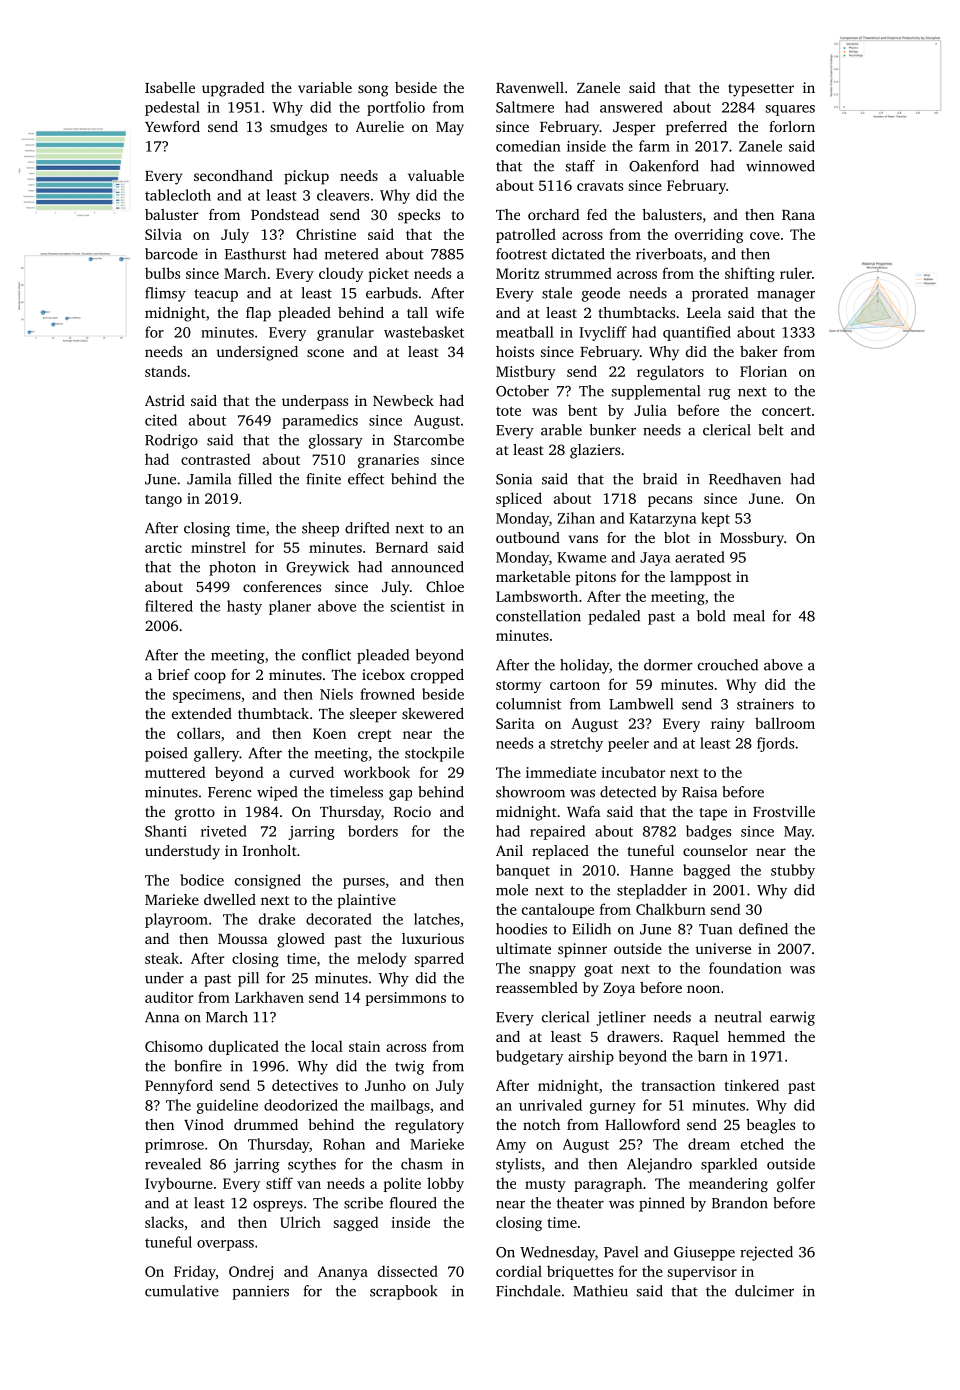 Image resolution: width=960 pixels, height=1390 pixels. What do you see at coordinates (528, 1291) in the document?
I see `Finchdale` at bounding box center [528, 1291].
